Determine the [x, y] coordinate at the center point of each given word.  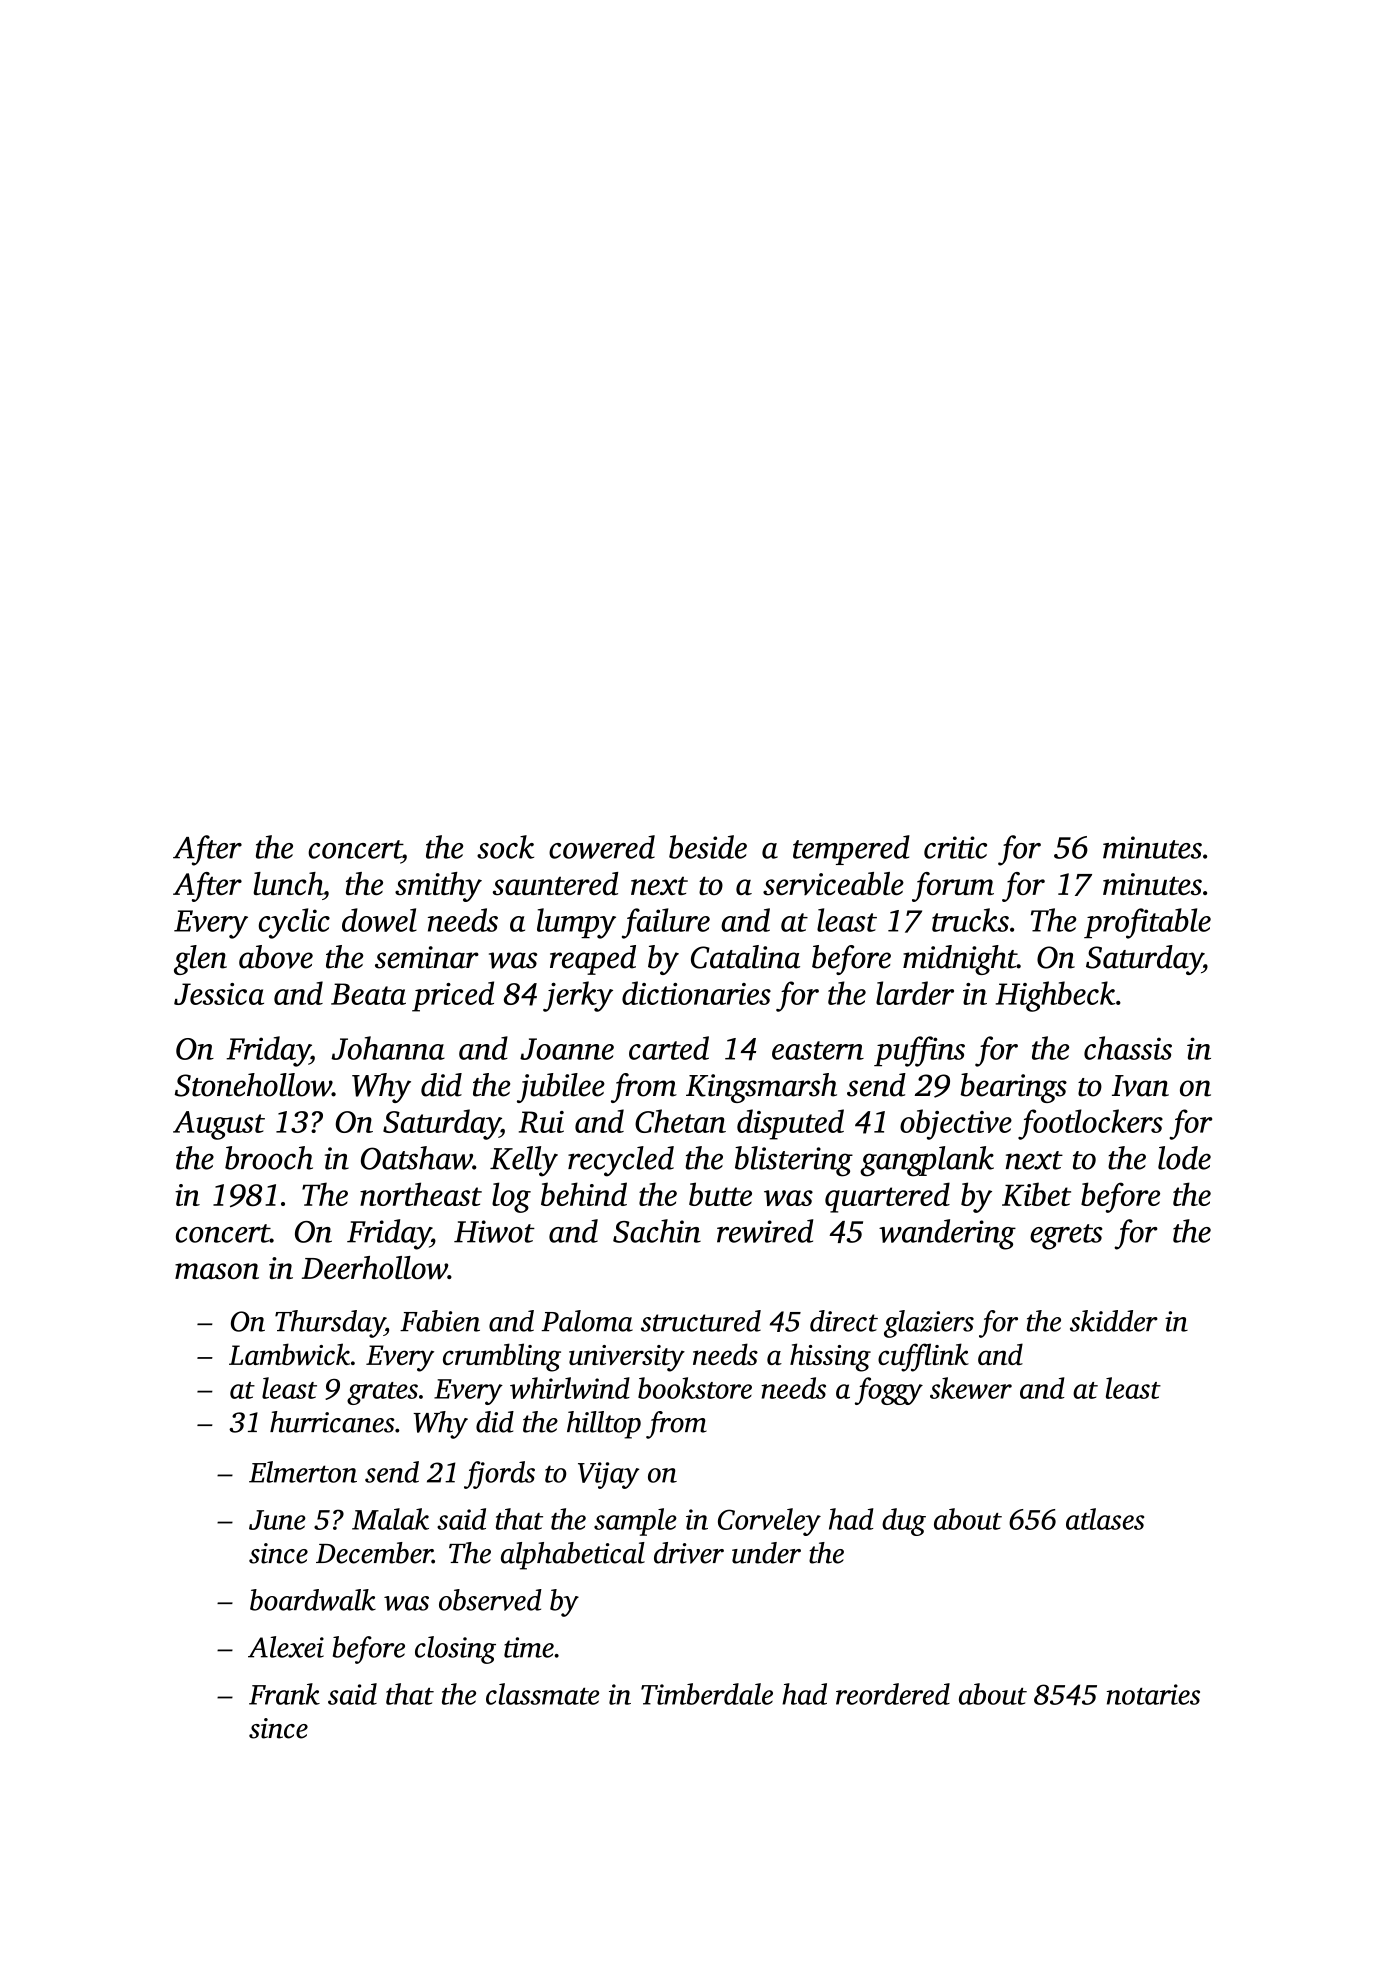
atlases [1105, 1519]
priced [453, 996]
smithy [438, 887]
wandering [947, 1234]
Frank [284, 1694]
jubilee [561, 1088]
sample [635, 1522]
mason [217, 1271]
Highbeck [1055, 996]
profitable [1147, 923]
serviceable [833, 883]
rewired [765, 1231]
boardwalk [313, 1600]
